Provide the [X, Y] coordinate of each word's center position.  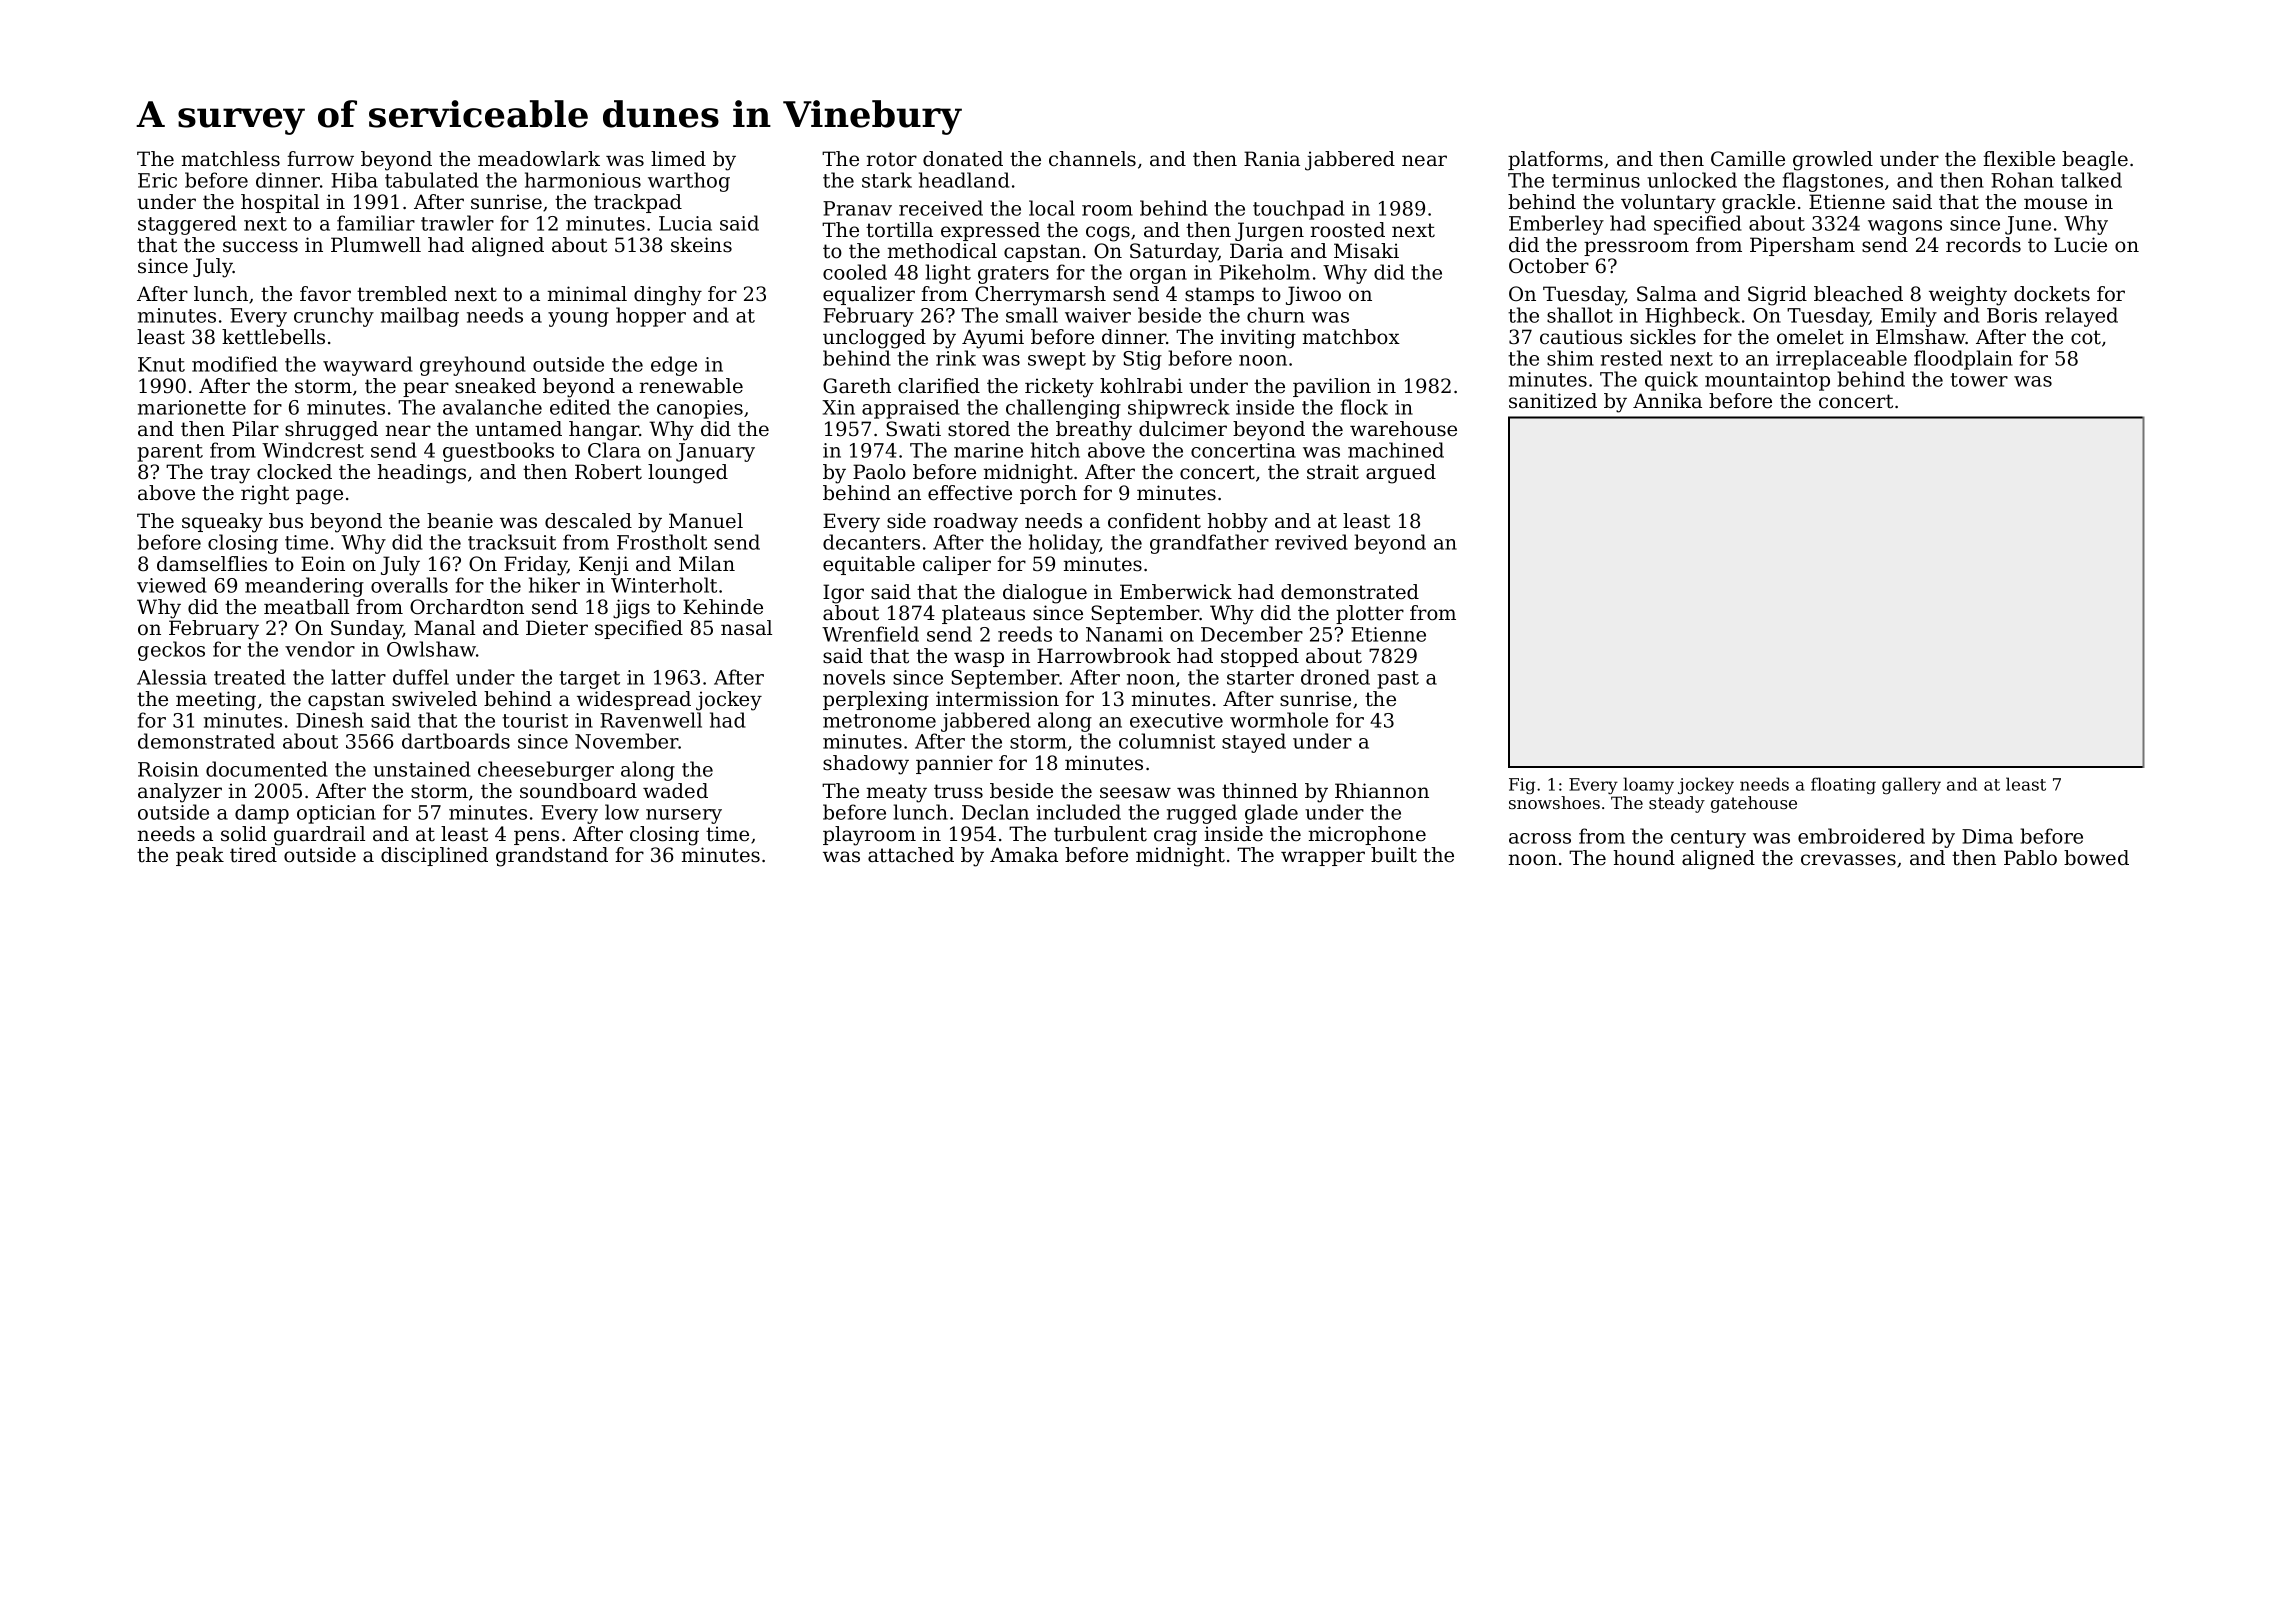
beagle [2095, 161]
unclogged [874, 339]
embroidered [1861, 836]
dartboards [456, 741]
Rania [1272, 159]
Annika [1667, 401]
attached [911, 855]
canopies [700, 409]
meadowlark [539, 159]
